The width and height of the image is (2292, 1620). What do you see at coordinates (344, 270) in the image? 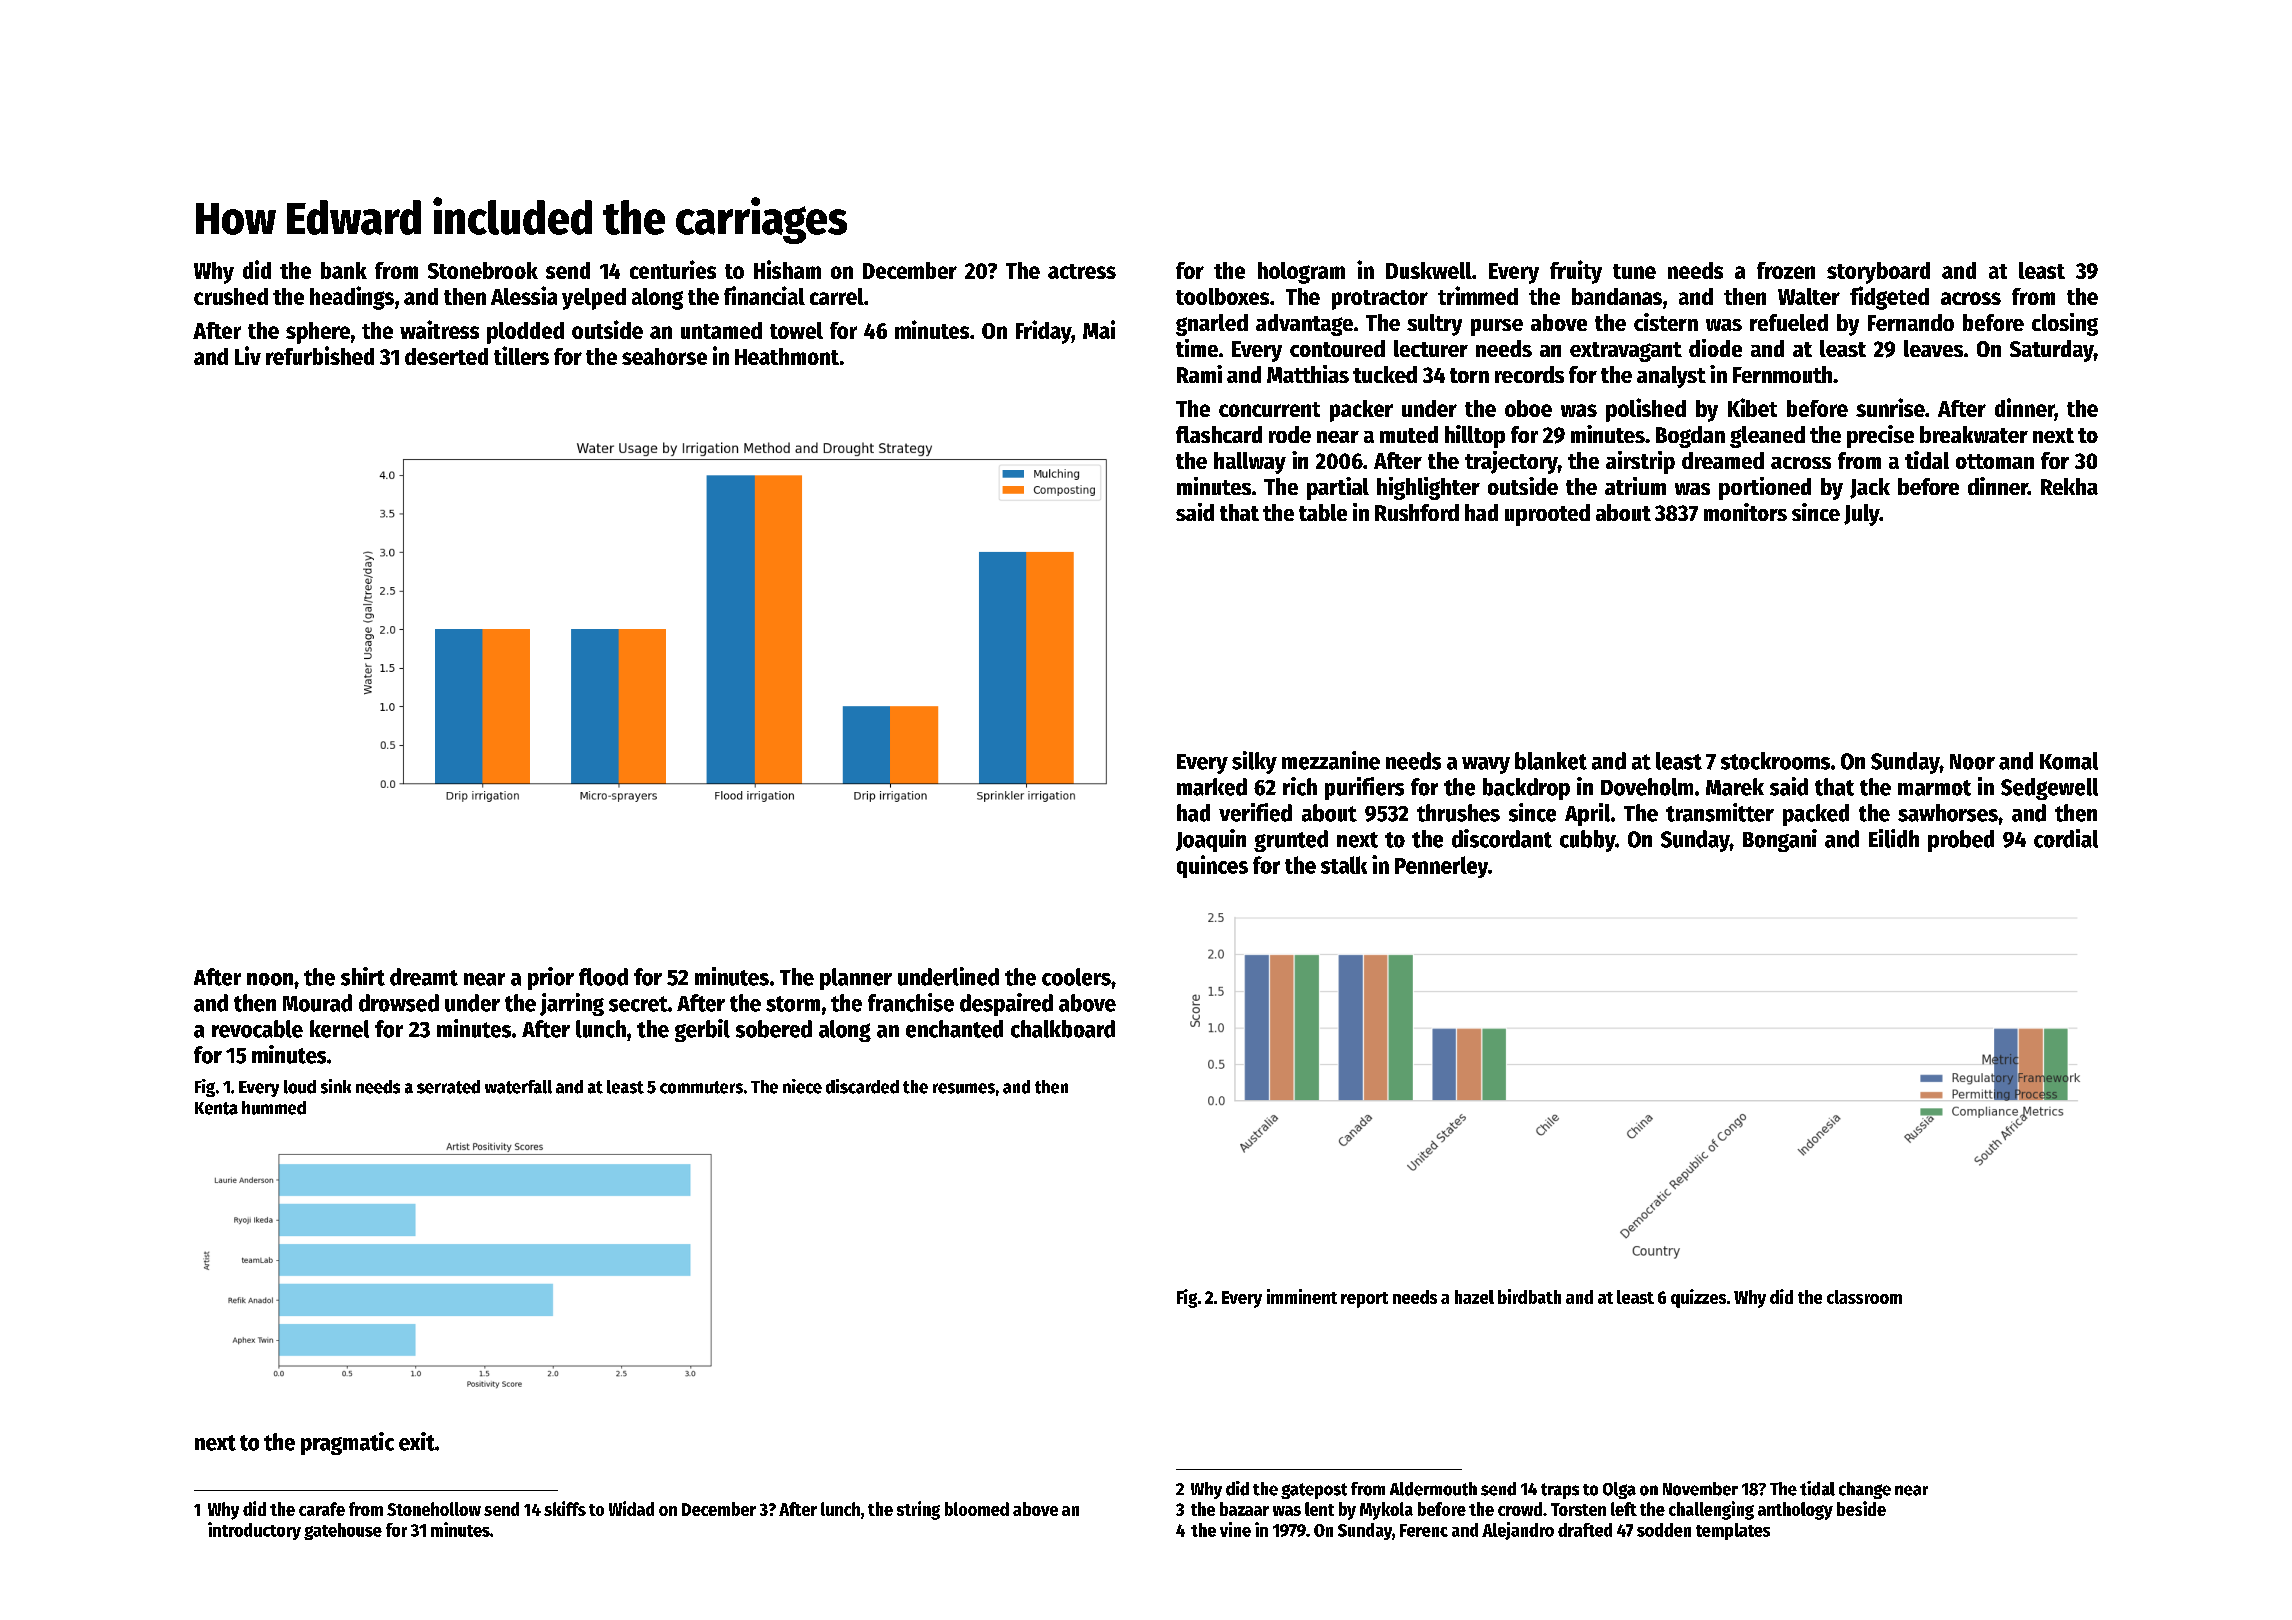
I see `bank` at bounding box center [344, 270].
